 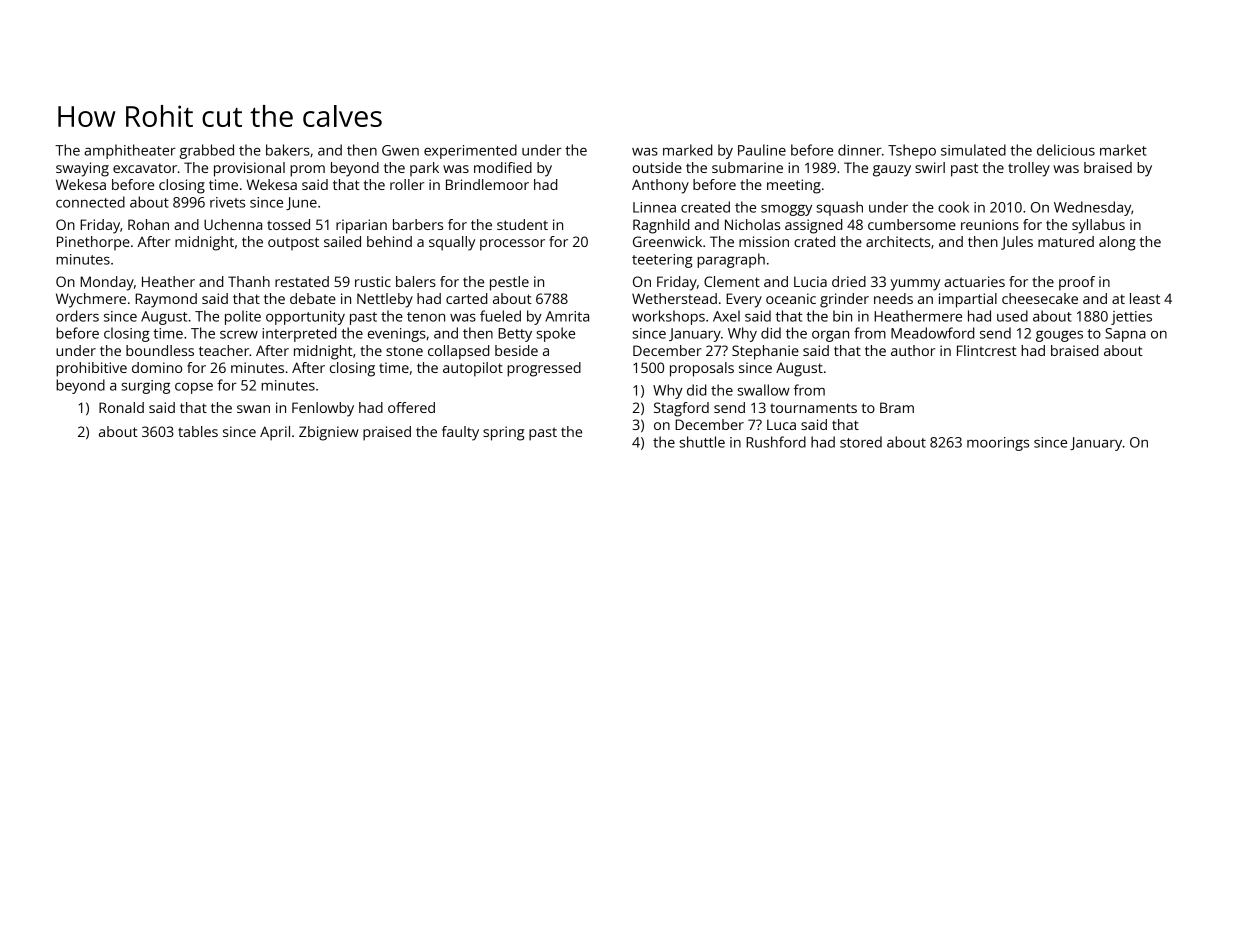 I want to click on Greenwick, so click(x=667, y=241).
